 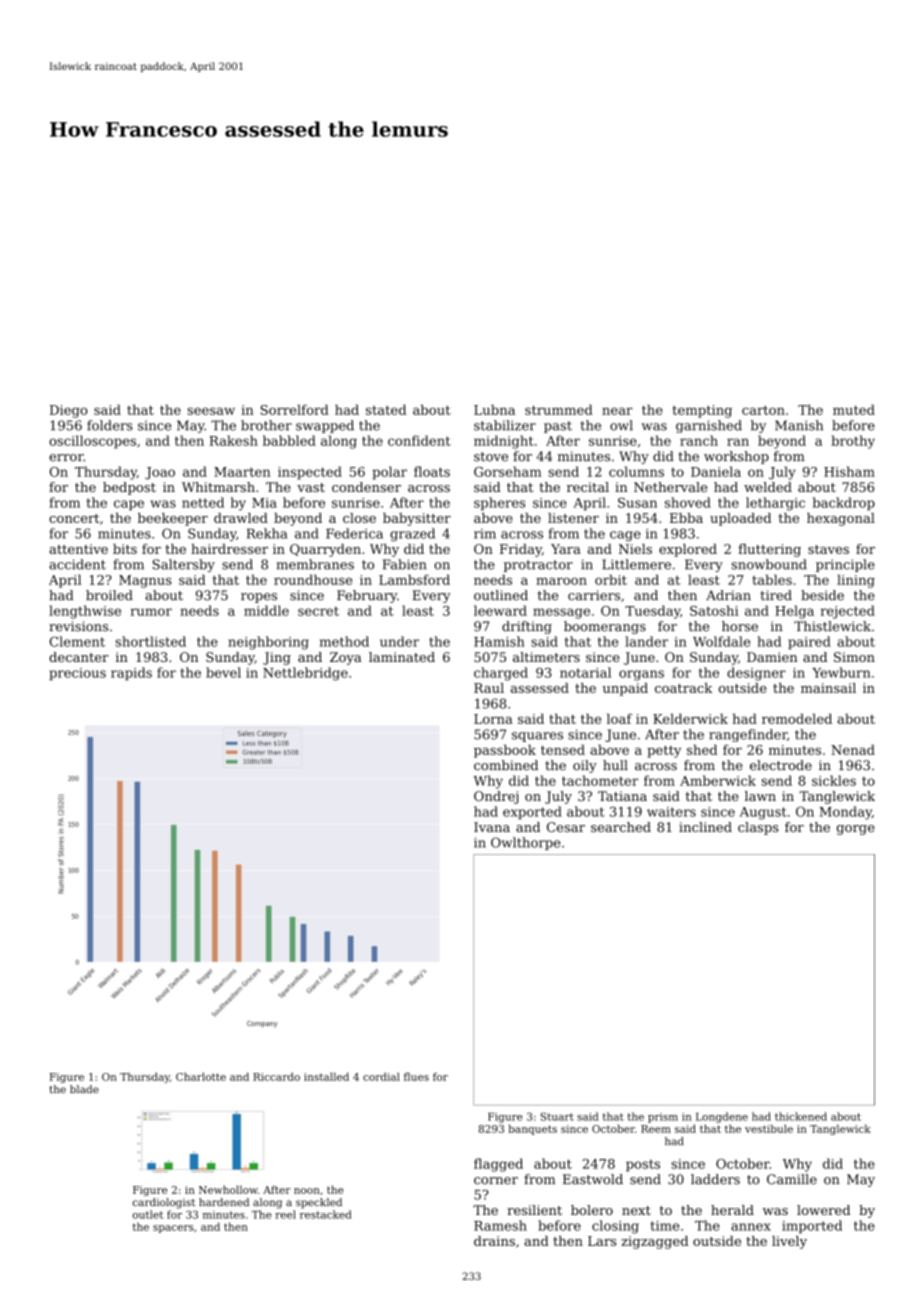 What do you see at coordinates (173, 1229) in the screenshot?
I see `spacers` at bounding box center [173, 1229].
